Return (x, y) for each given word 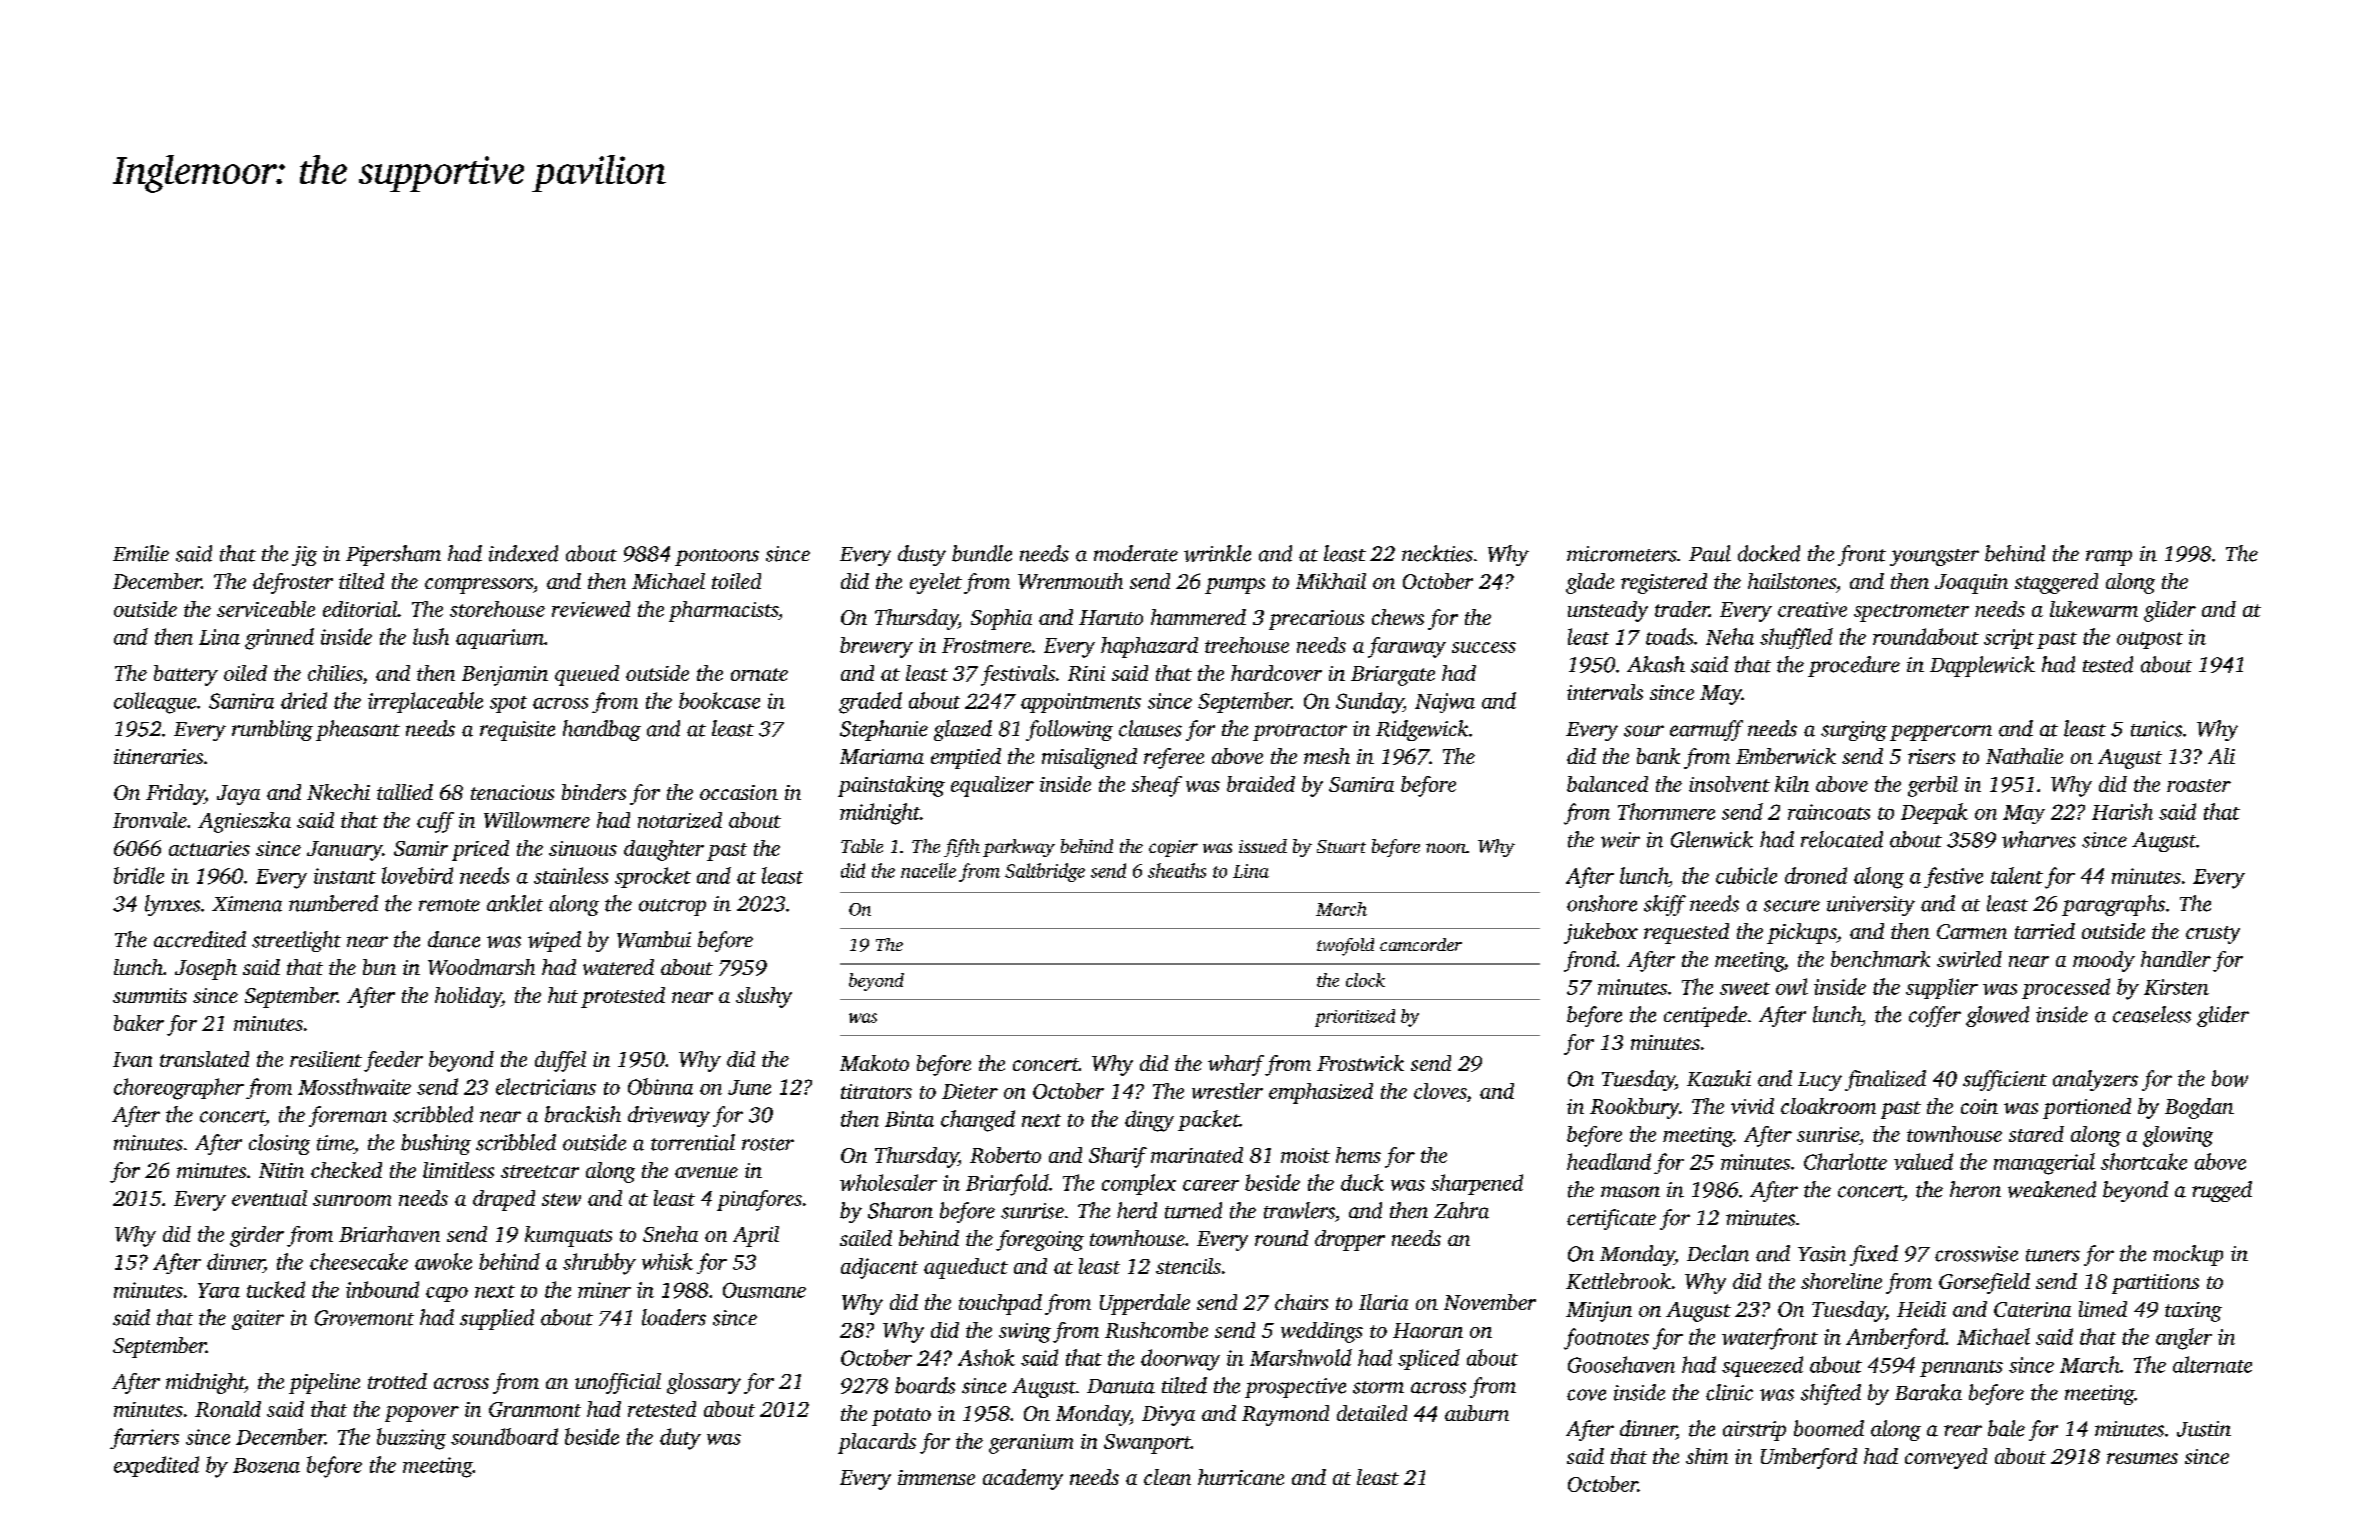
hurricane (1241, 1477)
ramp (2109, 558)
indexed (523, 553)
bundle (982, 553)
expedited (156, 1466)
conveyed (1946, 1458)
